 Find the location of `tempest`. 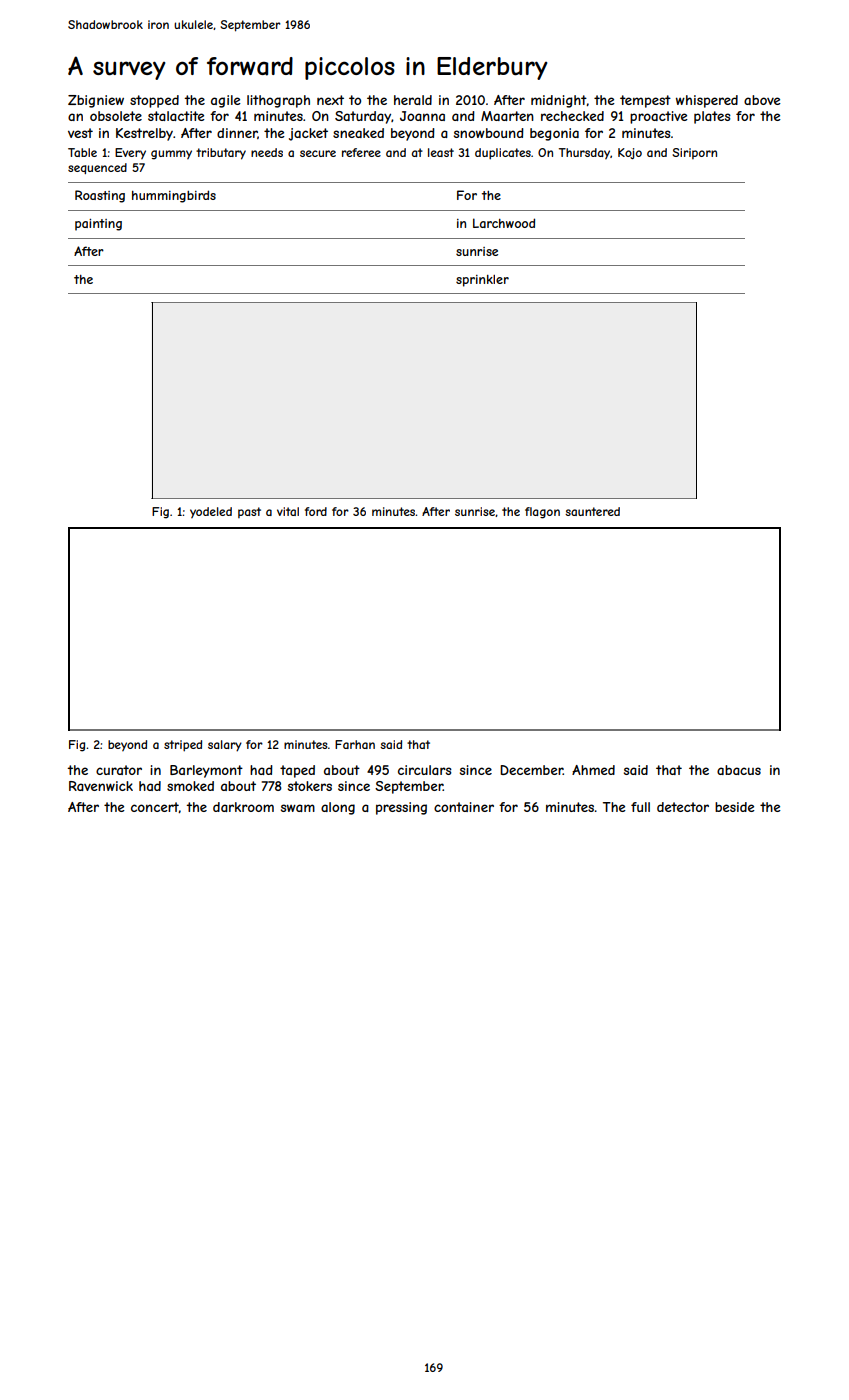

tempest is located at coordinates (645, 101).
